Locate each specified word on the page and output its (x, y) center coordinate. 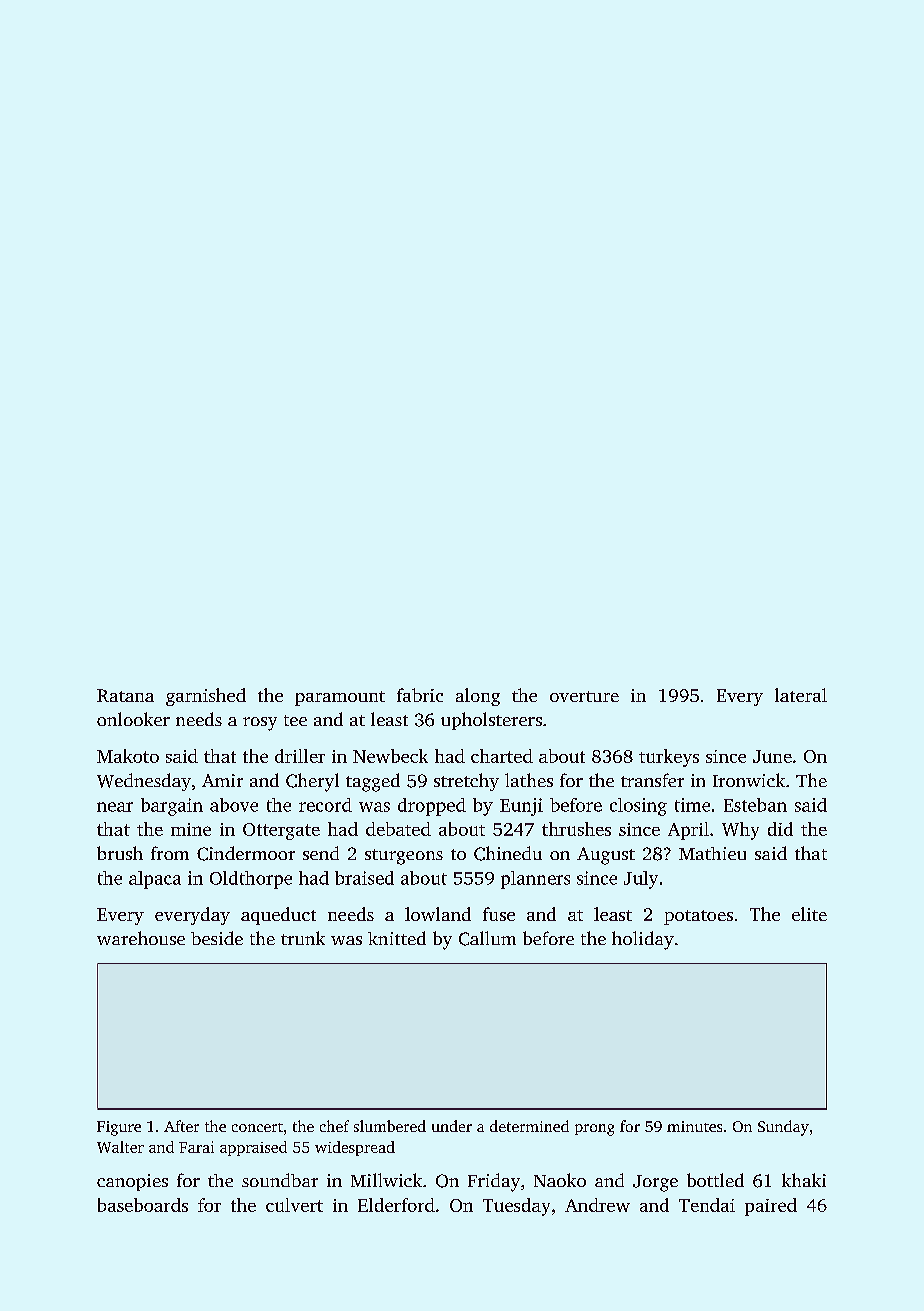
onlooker (133, 719)
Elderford (396, 1205)
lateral (801, 695)
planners (535, 880)
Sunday (783, 1128)
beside (217, 938)
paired (771, 1207)
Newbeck (390, 756)
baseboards (143, 1205)
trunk (303, 938)
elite (809, 914)
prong (594, 1130)
